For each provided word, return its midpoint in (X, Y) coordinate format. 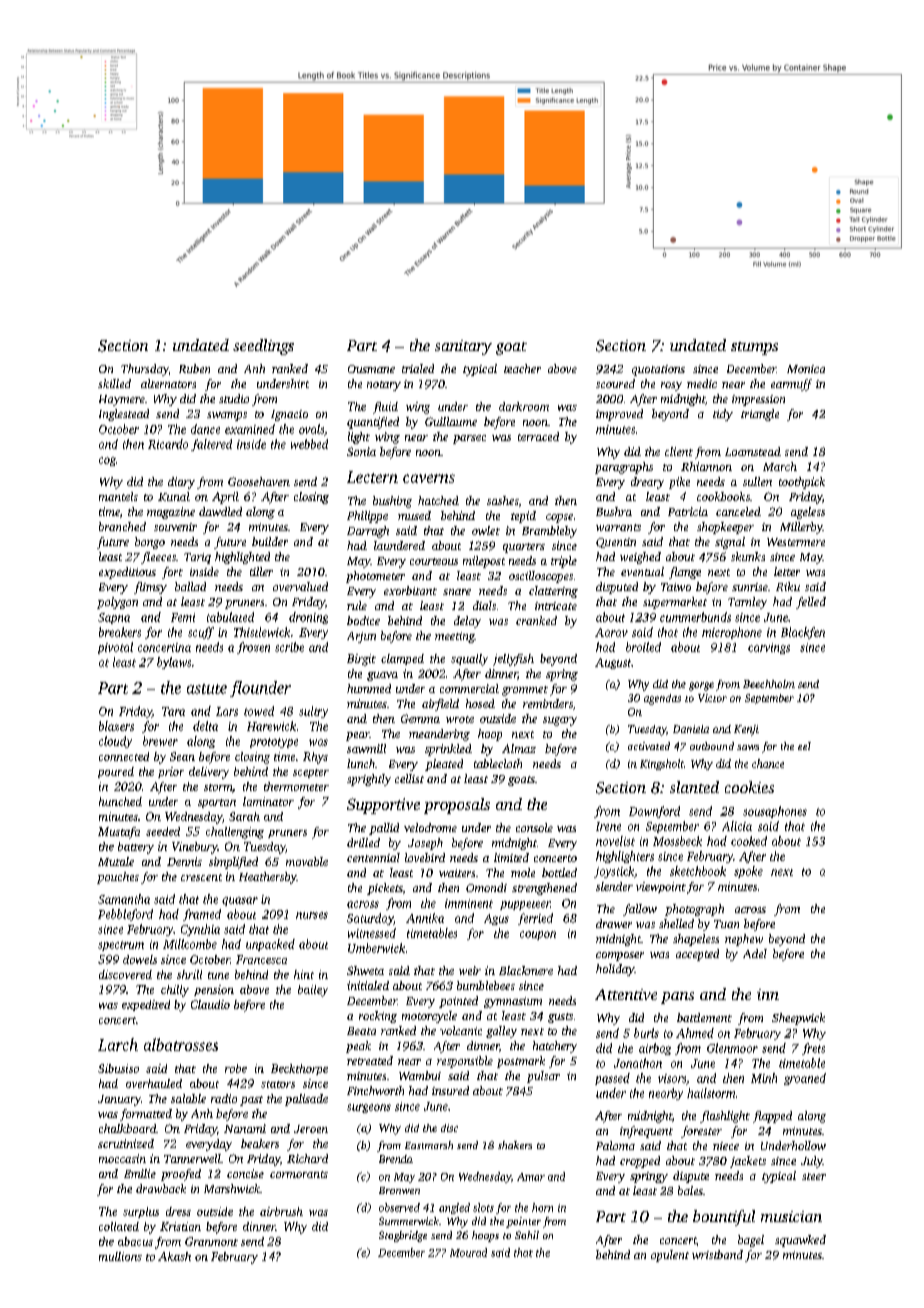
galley (501, 1032)
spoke (748, 872)
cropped (640, 1162)
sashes (503, 500)
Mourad (468, 1252)
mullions (120, 1256)
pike (679, 483)
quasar (240, 901)
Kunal (174, 496)
